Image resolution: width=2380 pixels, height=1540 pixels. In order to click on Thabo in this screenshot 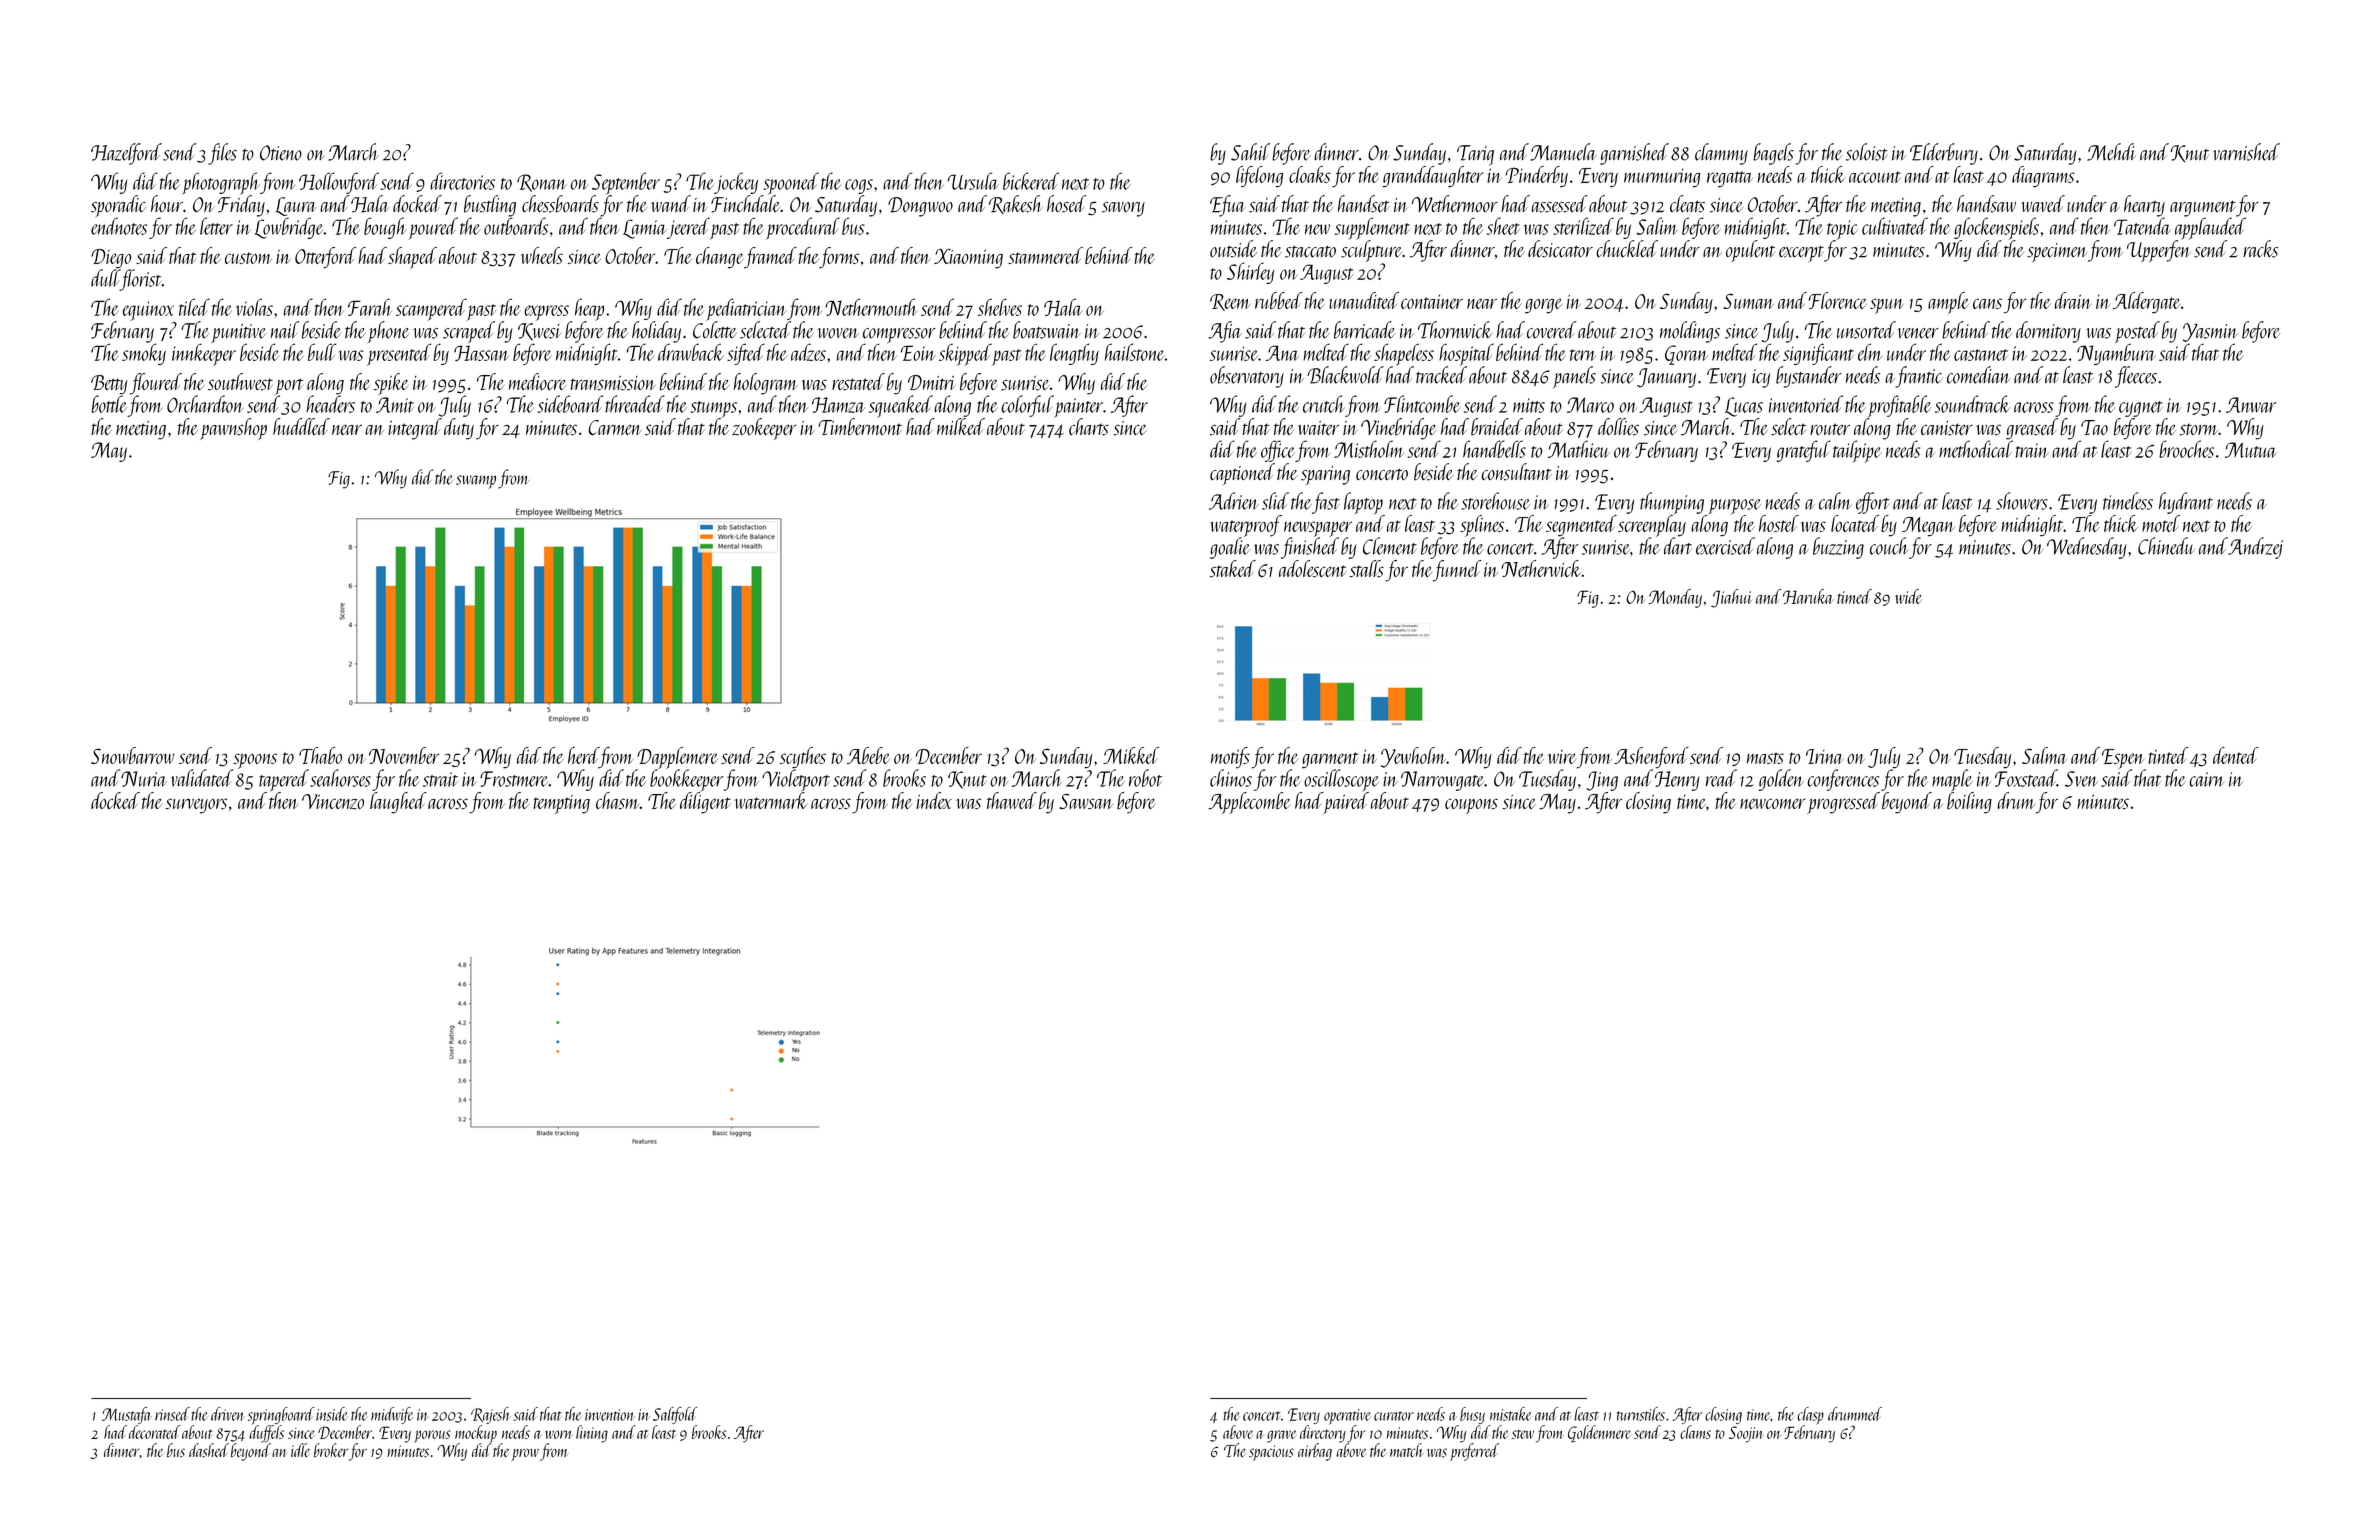, I will do `click(320, 755)`.
